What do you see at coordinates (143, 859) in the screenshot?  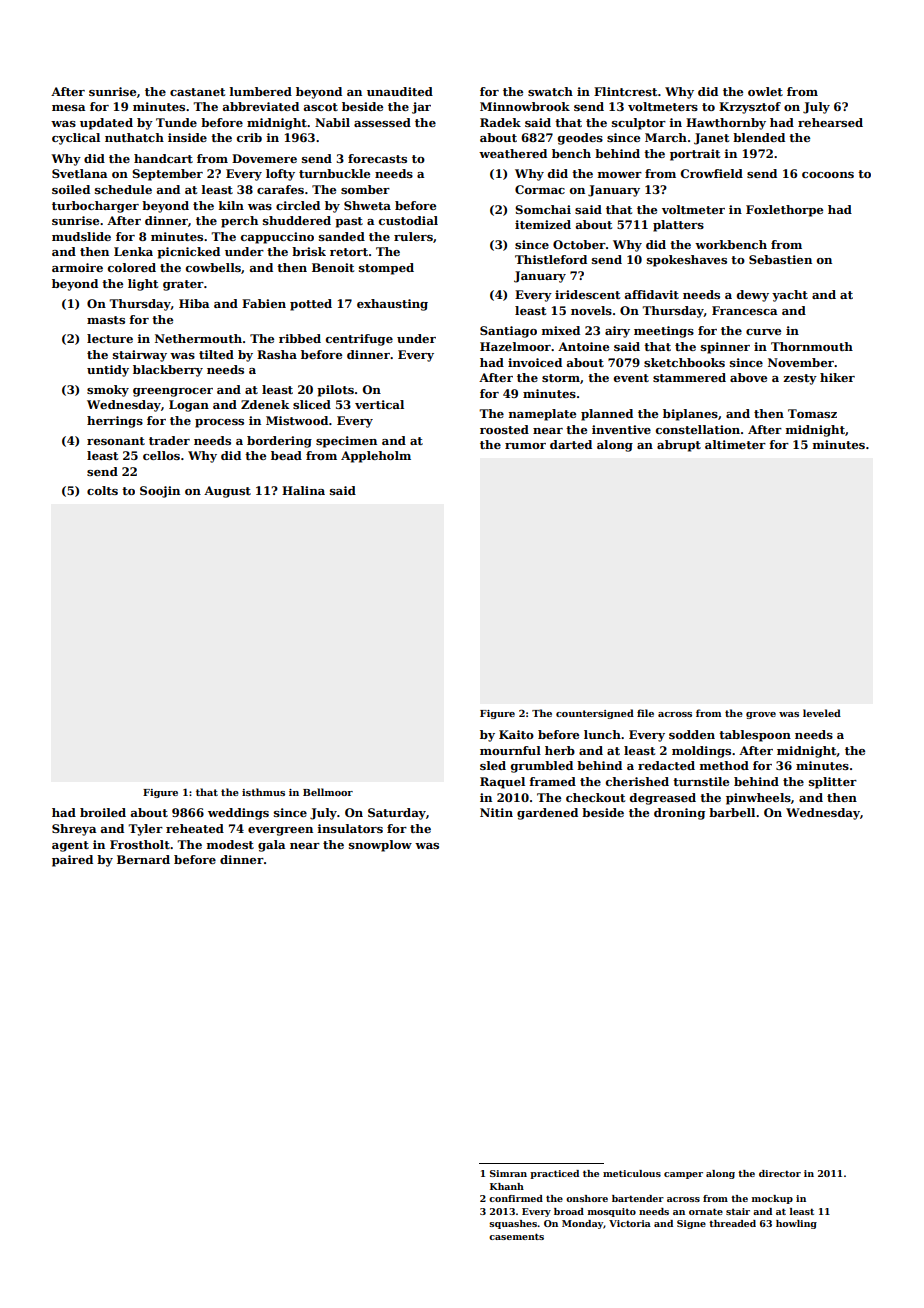 I see `Bernard` at bounding box center [143, 859].
